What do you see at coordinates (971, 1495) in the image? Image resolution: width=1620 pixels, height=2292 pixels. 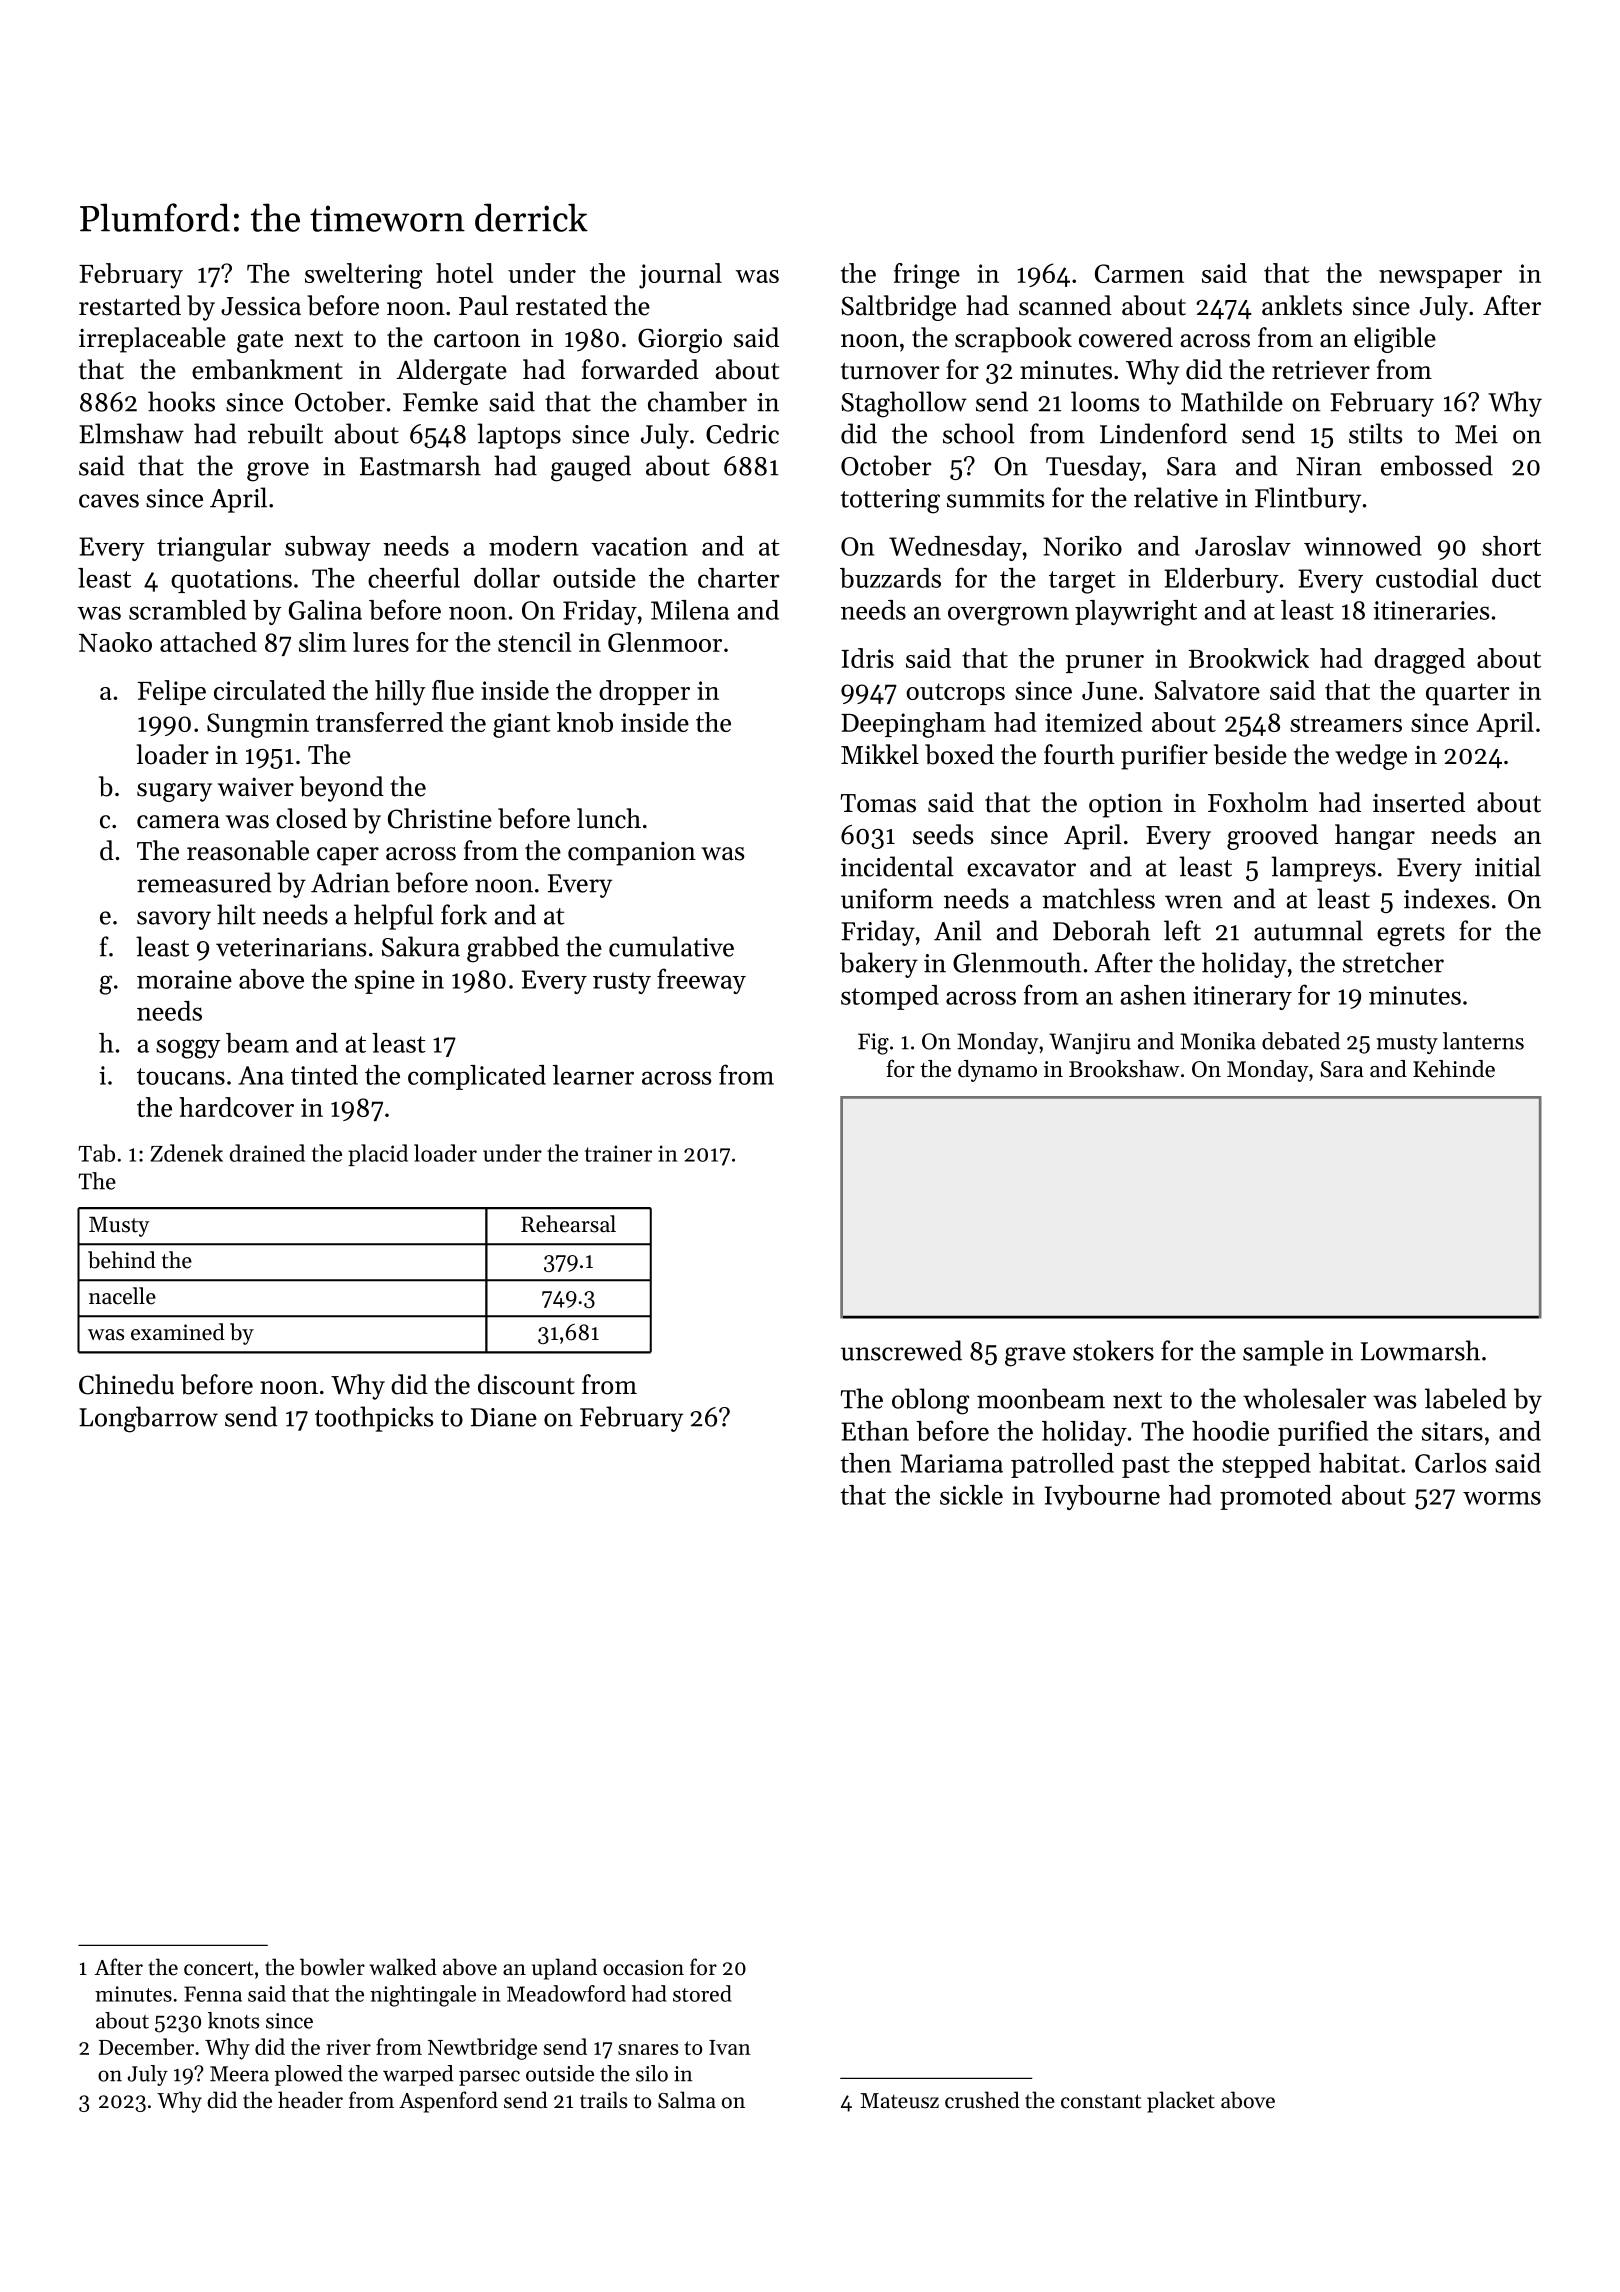 I see `sickle` at bounding box center [971, 1495].
